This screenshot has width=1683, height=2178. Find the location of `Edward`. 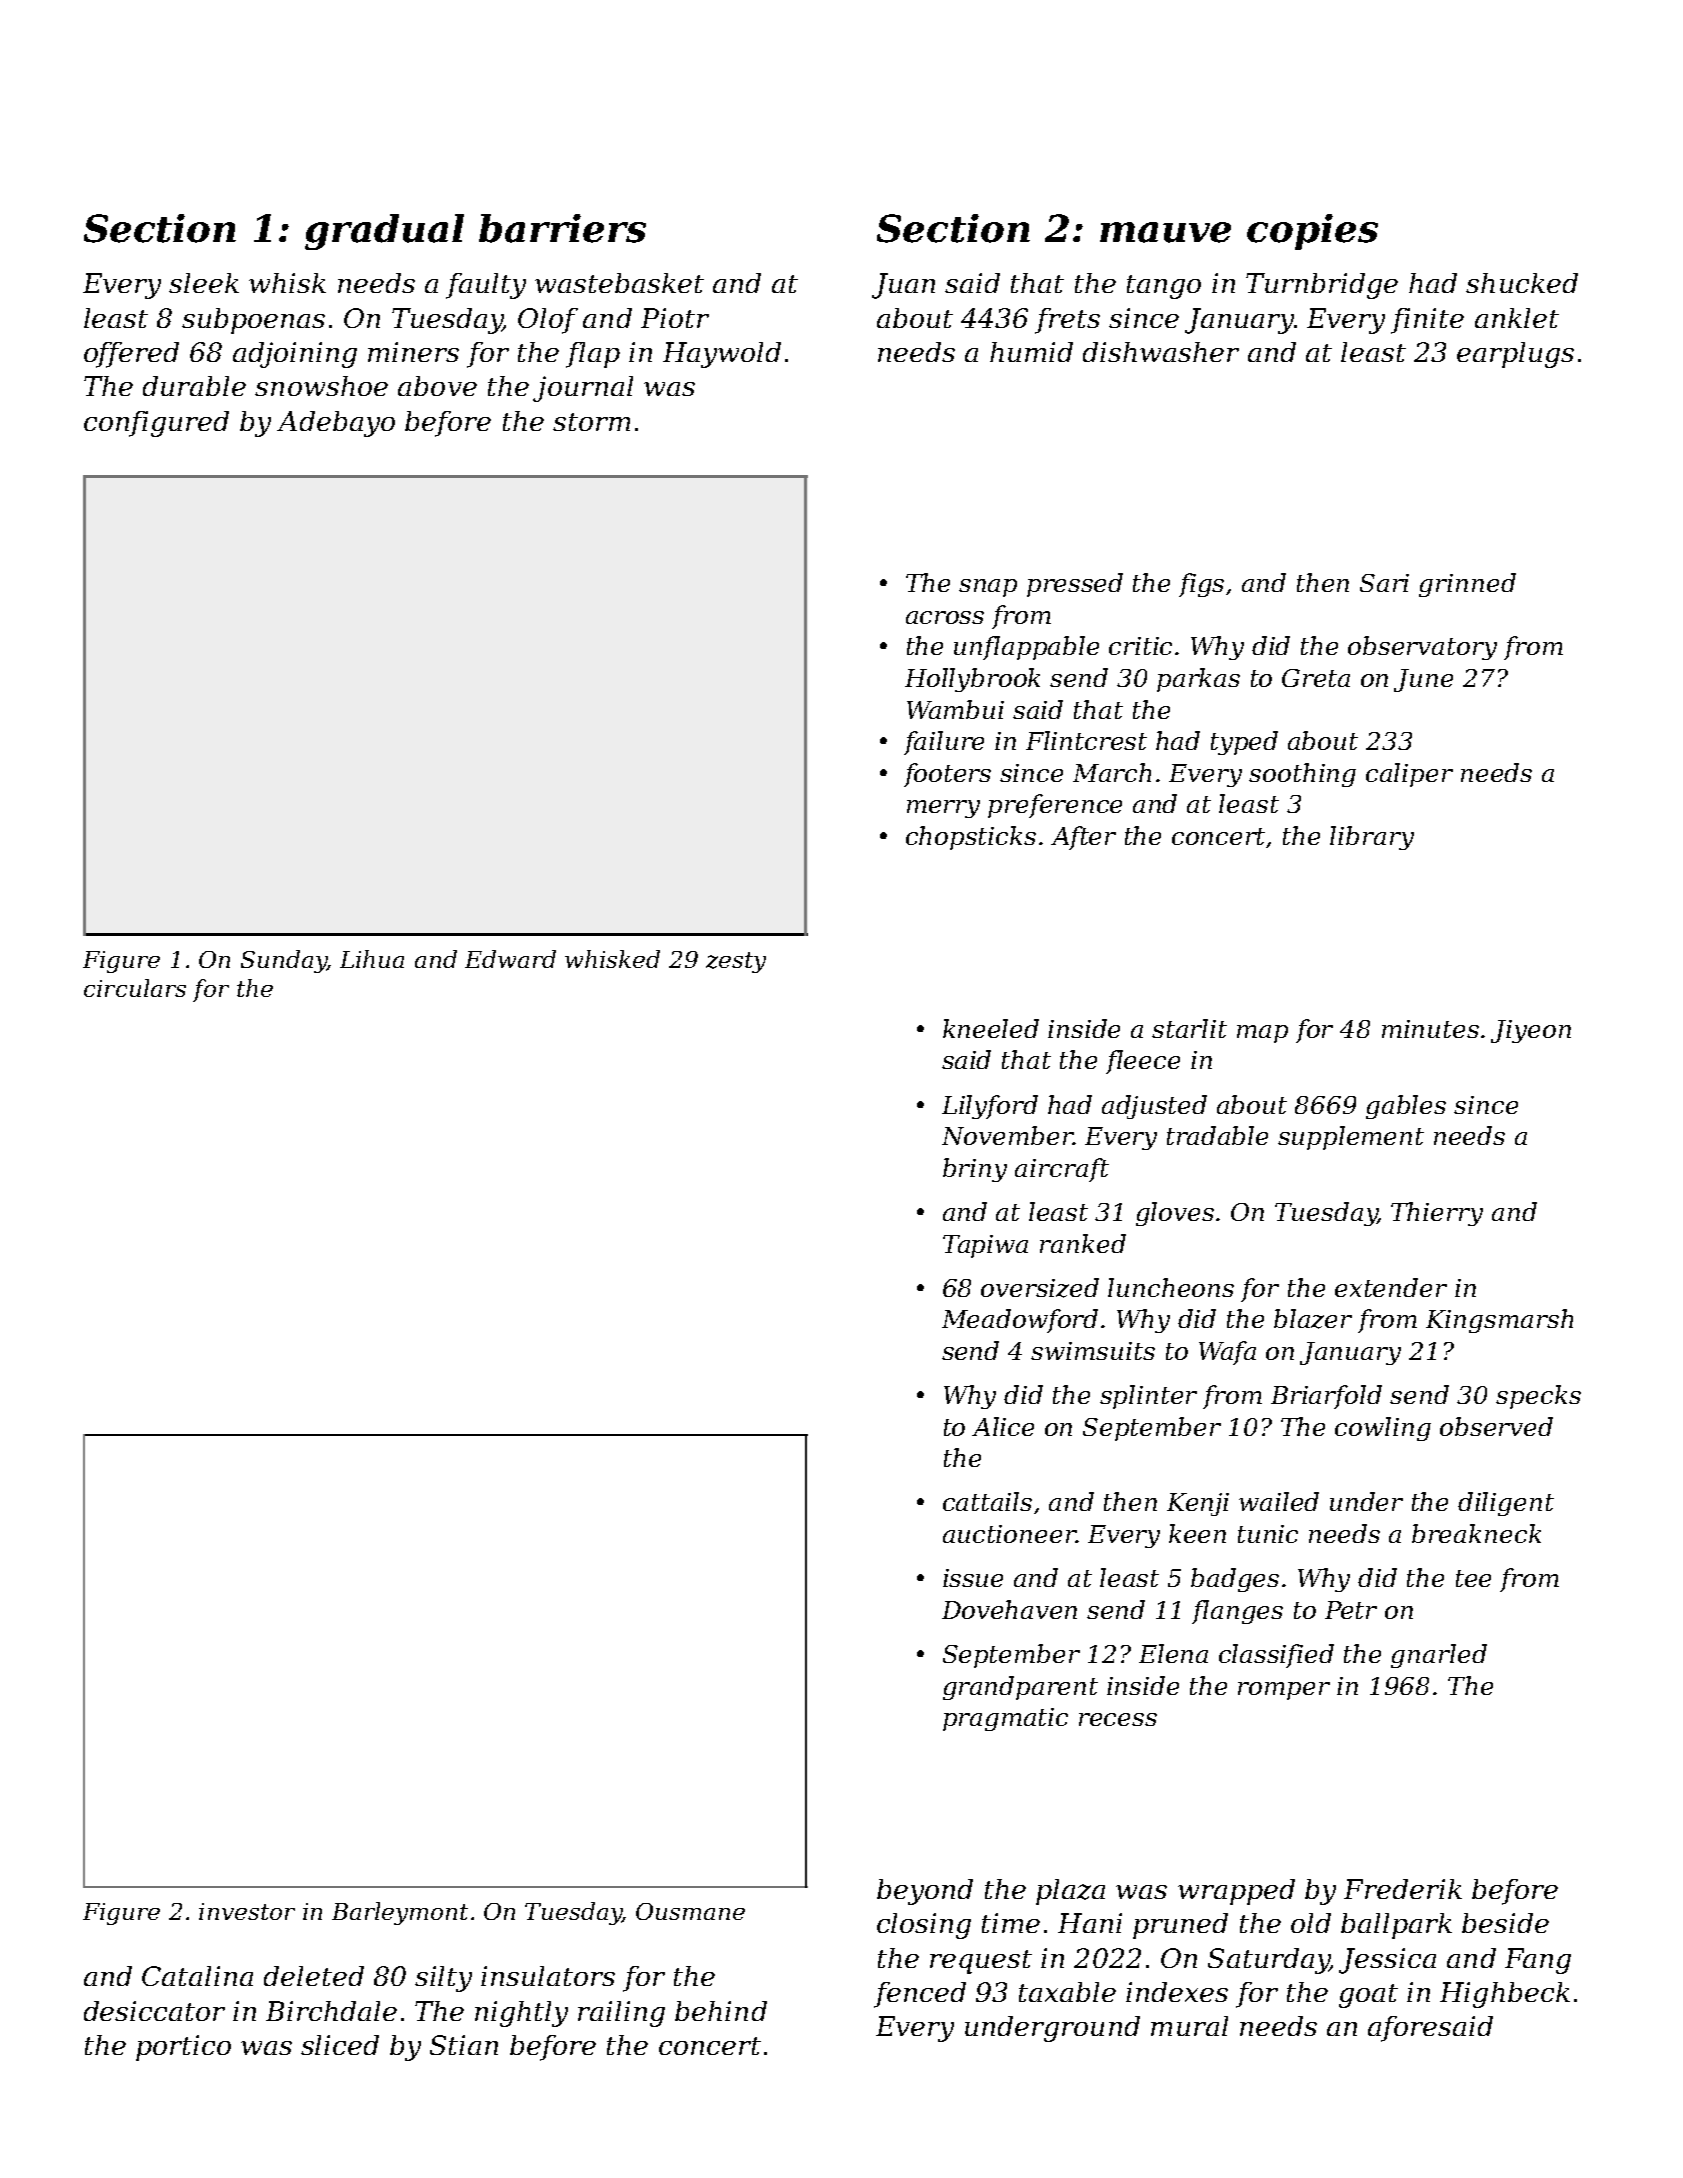

Edward is located at coordinates (510, 959).
